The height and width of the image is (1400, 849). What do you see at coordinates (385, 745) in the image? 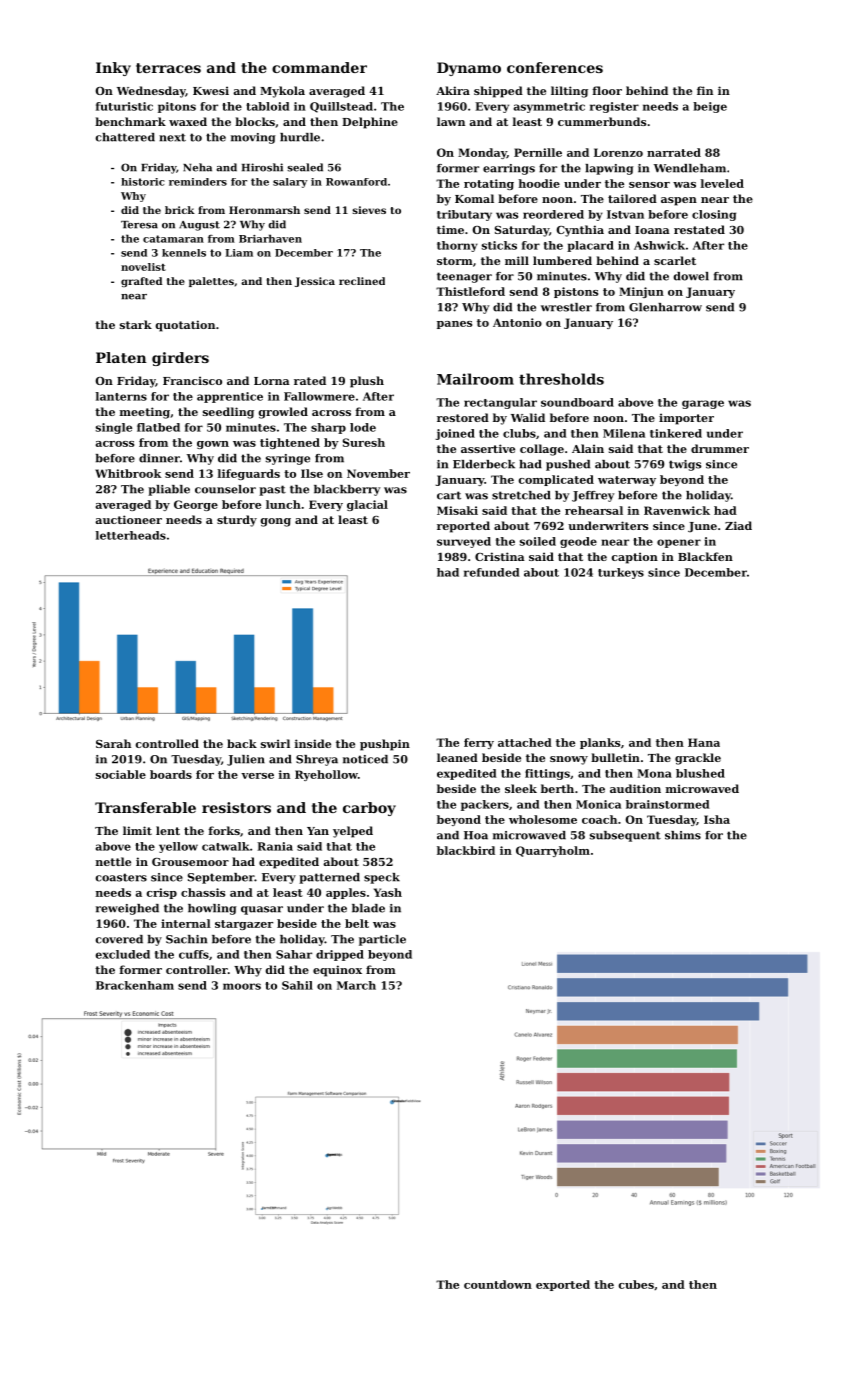
I see `pushpin` at bounding box center [385, 745].
